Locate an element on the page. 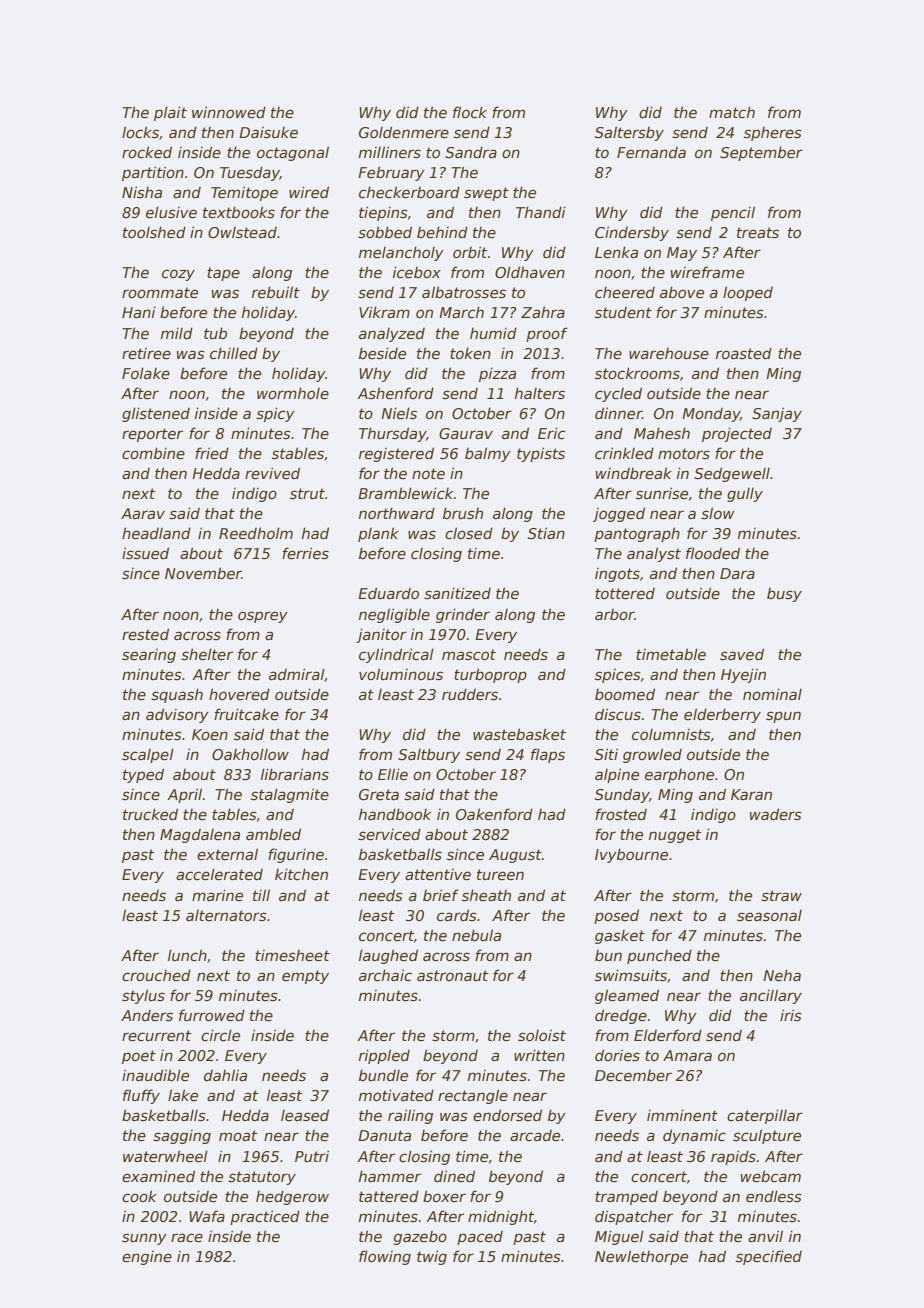  osprey is located at coordinates (263, 617).
